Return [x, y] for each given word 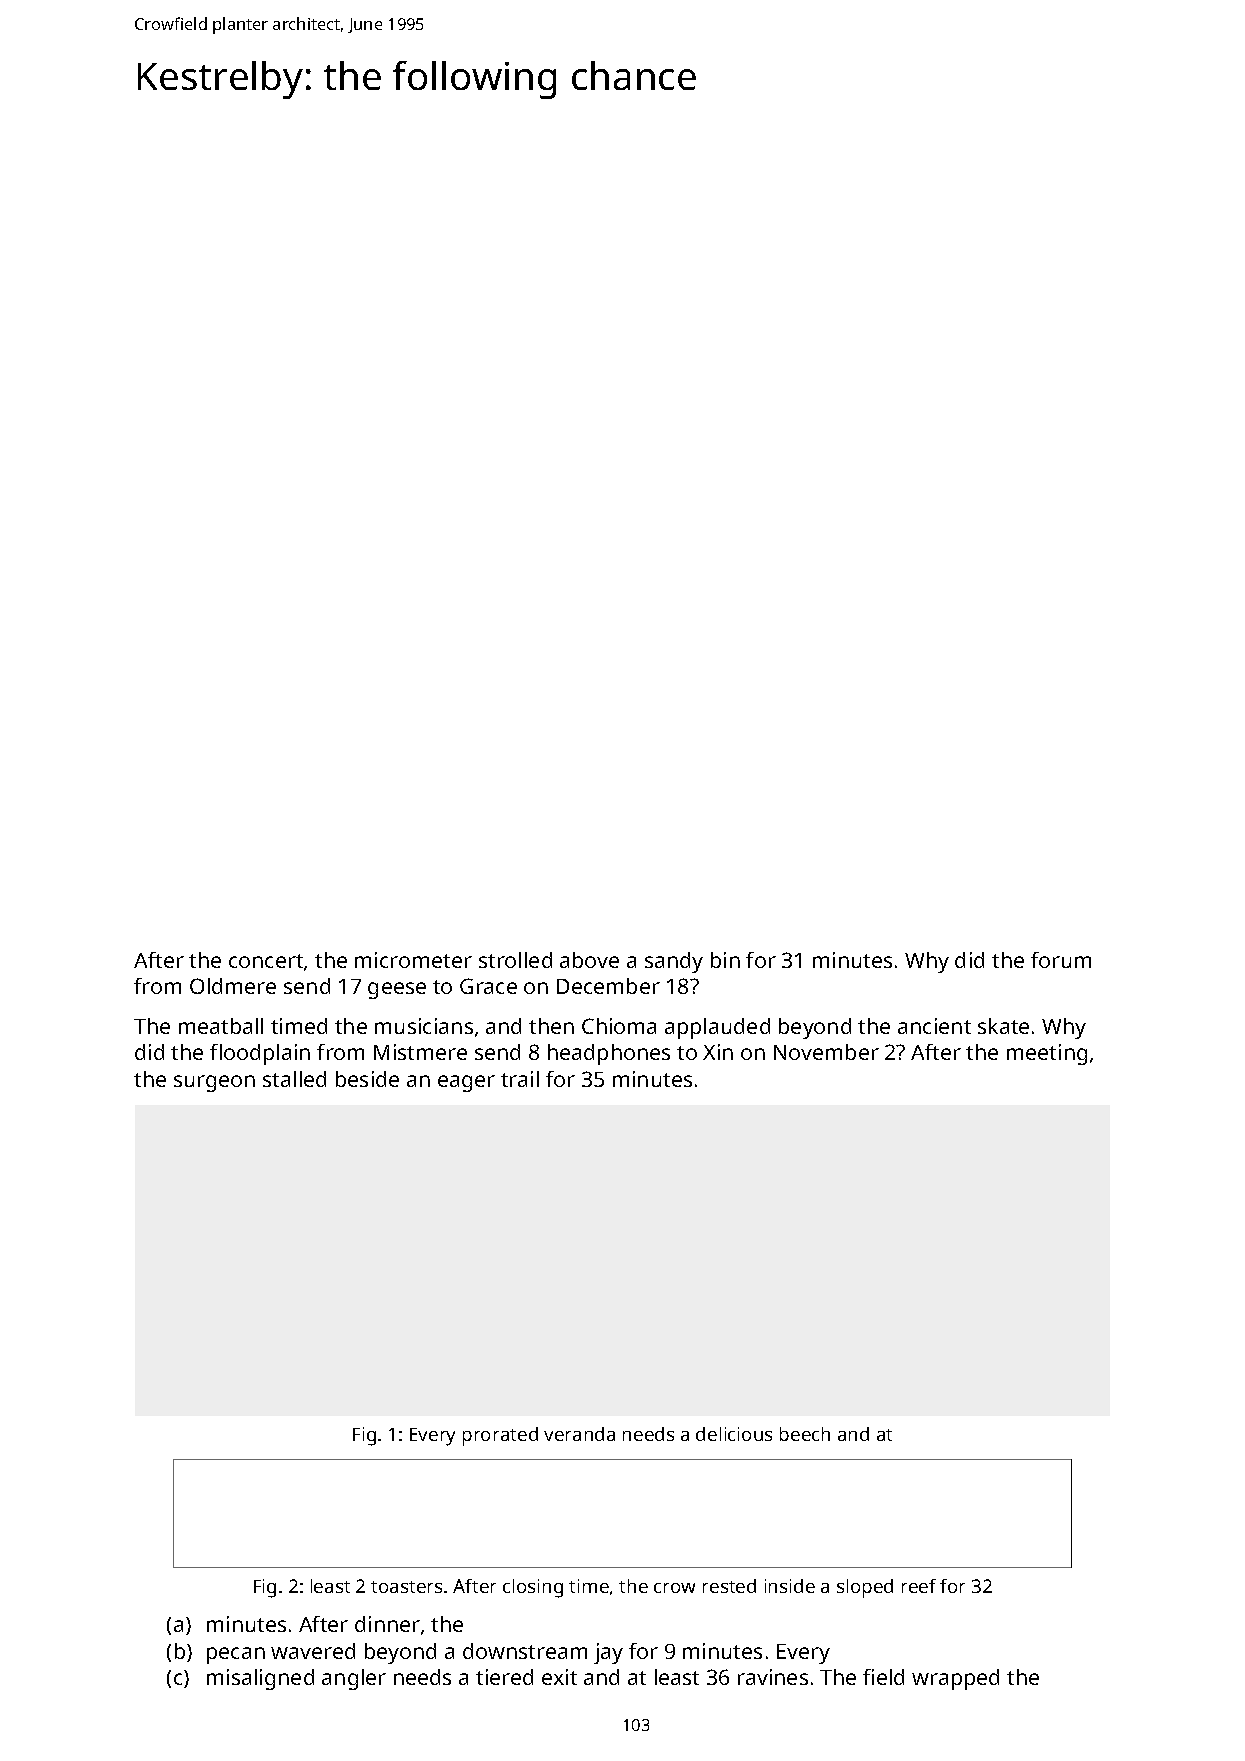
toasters [406, 1587]
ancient [934, 1026]
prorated [500, 1436]
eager [466, 1083]
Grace [488, 986]
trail [520, 1079]
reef [919, 1586]
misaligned [260, 1679]
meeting [1047, 1054]
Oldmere [233, 986]
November [826, 1052]
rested [729, 1586]
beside [367, 1079]
